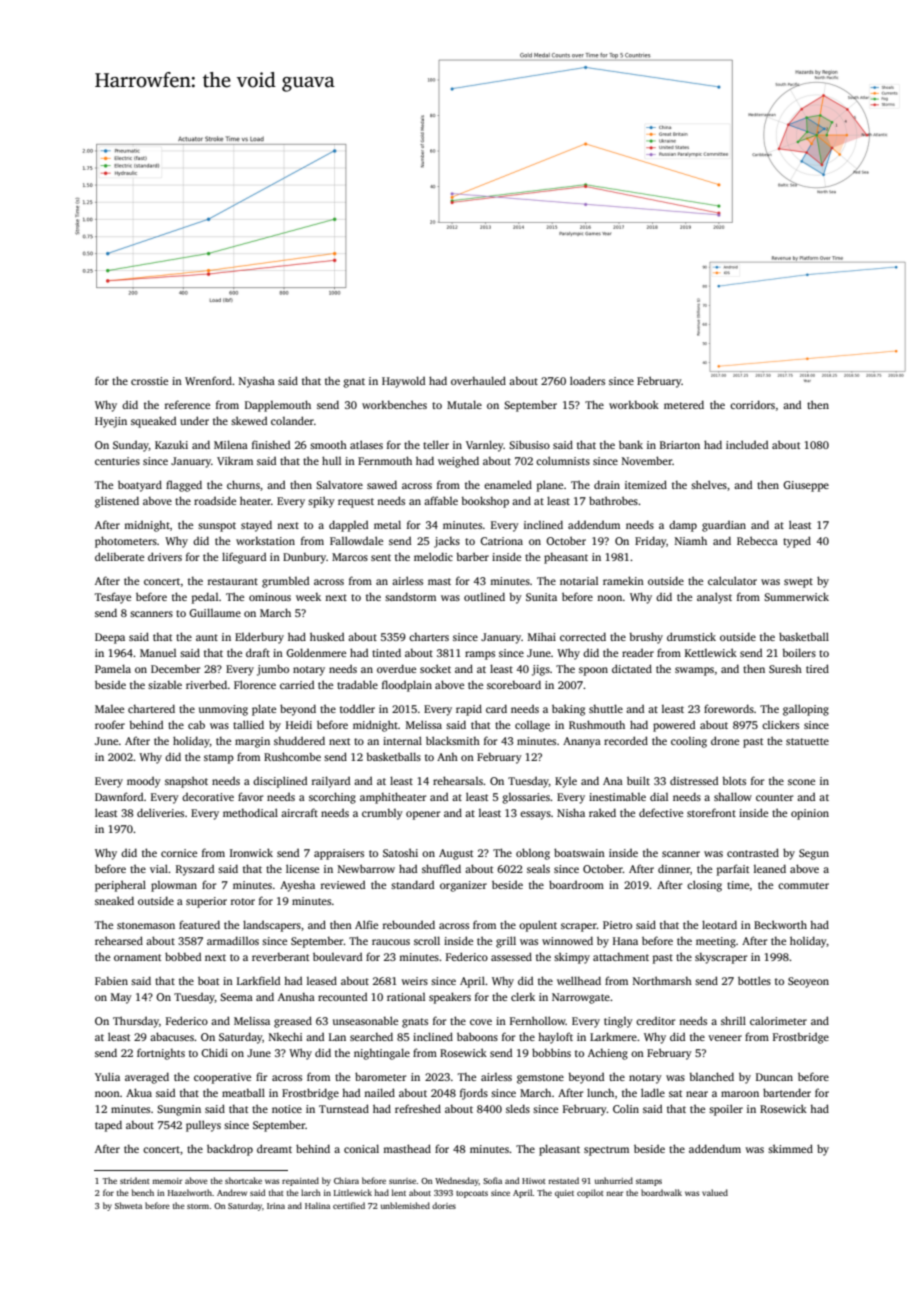 The image size is (924, 1308). What do you see at coordinates (149, 381) in the screenshot?
I see `crosstie` at bounding box center [149, 381].
